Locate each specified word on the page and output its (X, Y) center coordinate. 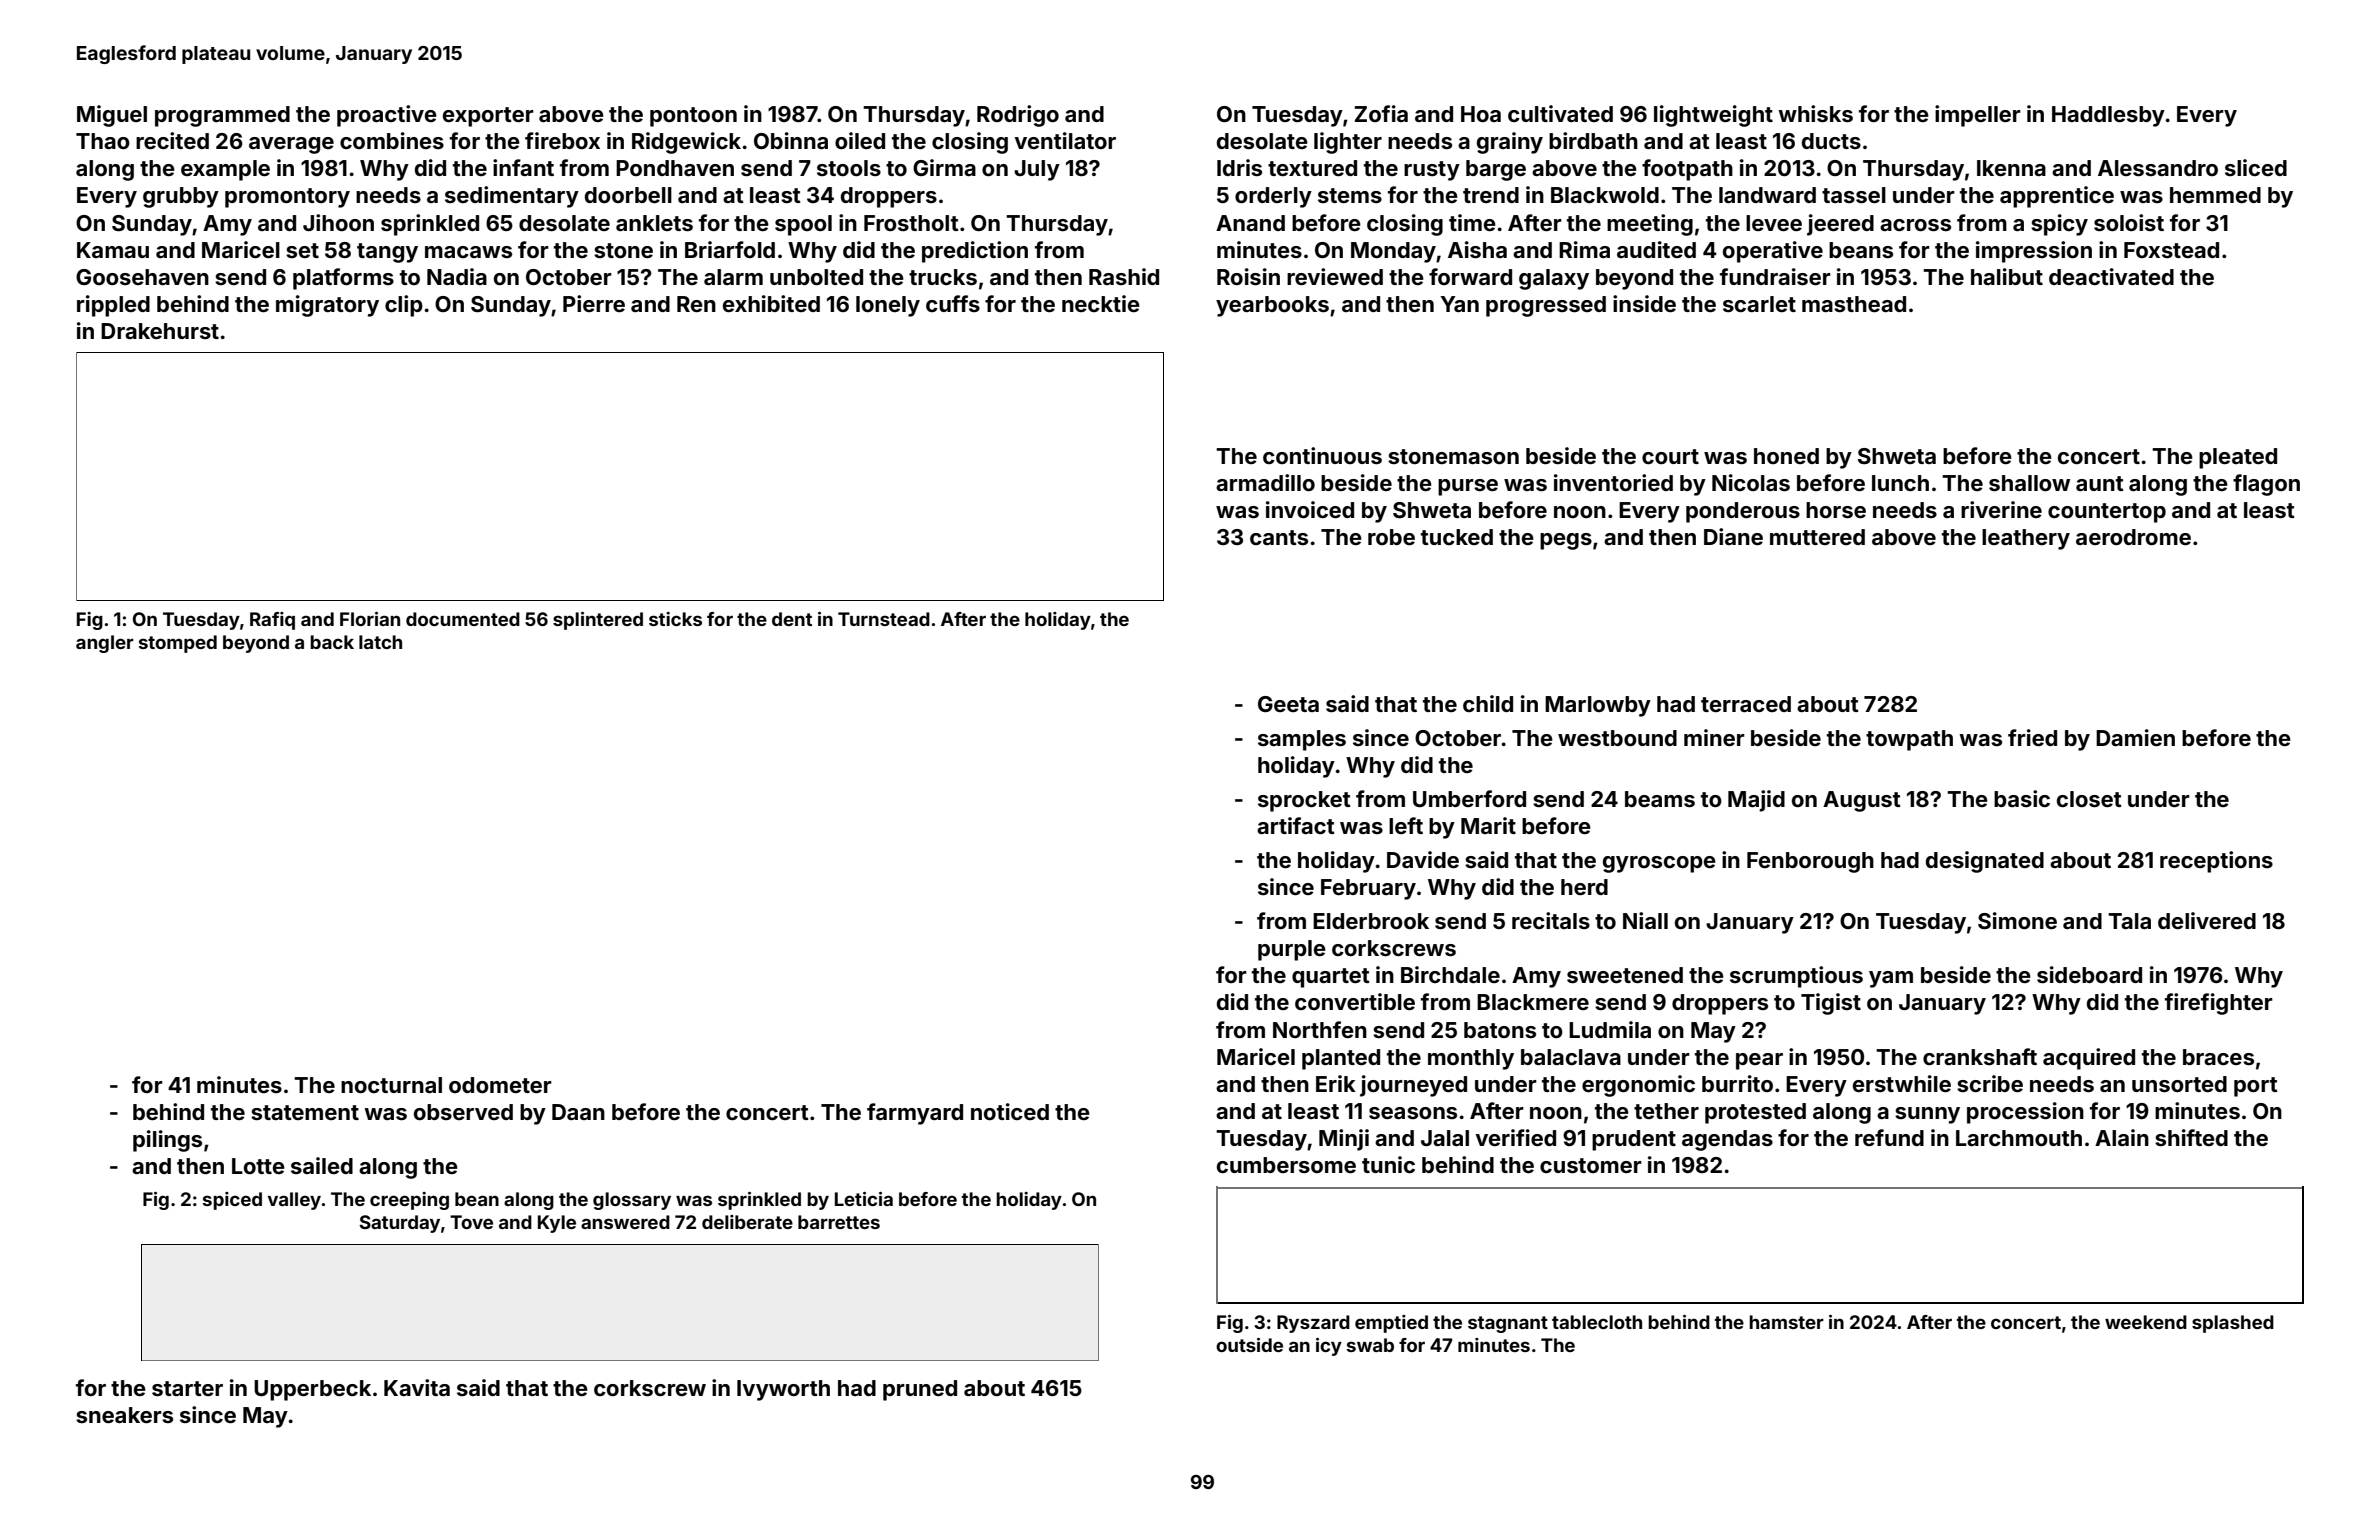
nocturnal (391, 1085)
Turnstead (884, 619)
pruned (920, 1390)
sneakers (124, 1415)
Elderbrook (1371, 921)
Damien (2135, 737)
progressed (1546, 306)
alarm (733, 277)
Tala (2129, 921)
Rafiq (272, 621)
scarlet (1759, 304)
